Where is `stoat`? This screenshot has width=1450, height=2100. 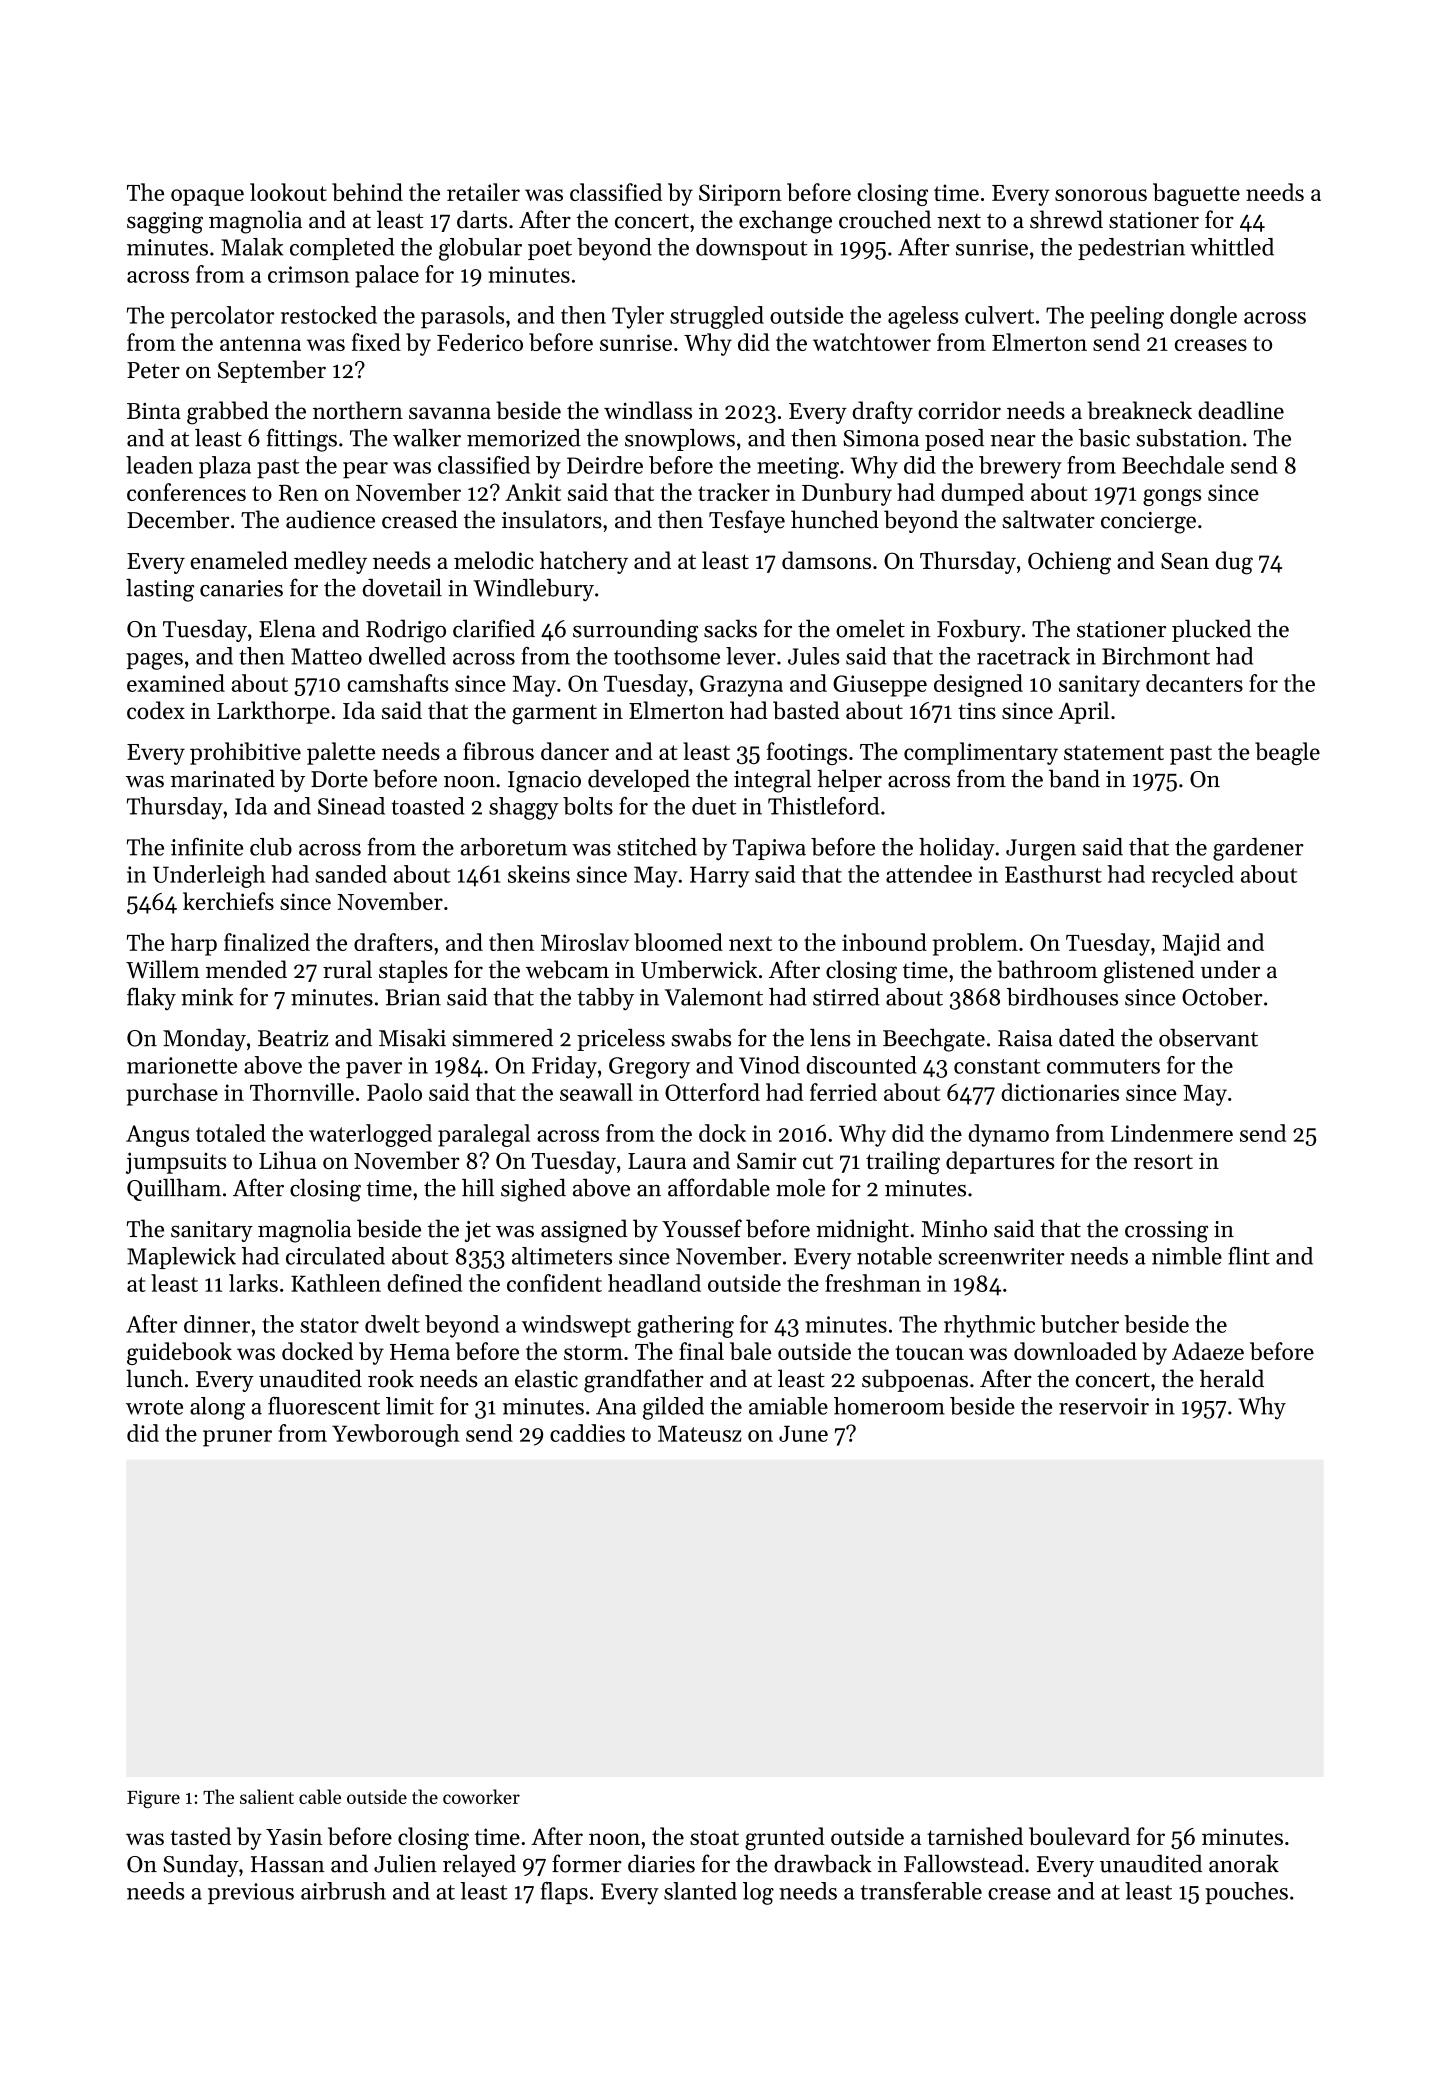
stoat is located at coordinates (714, 1837).
